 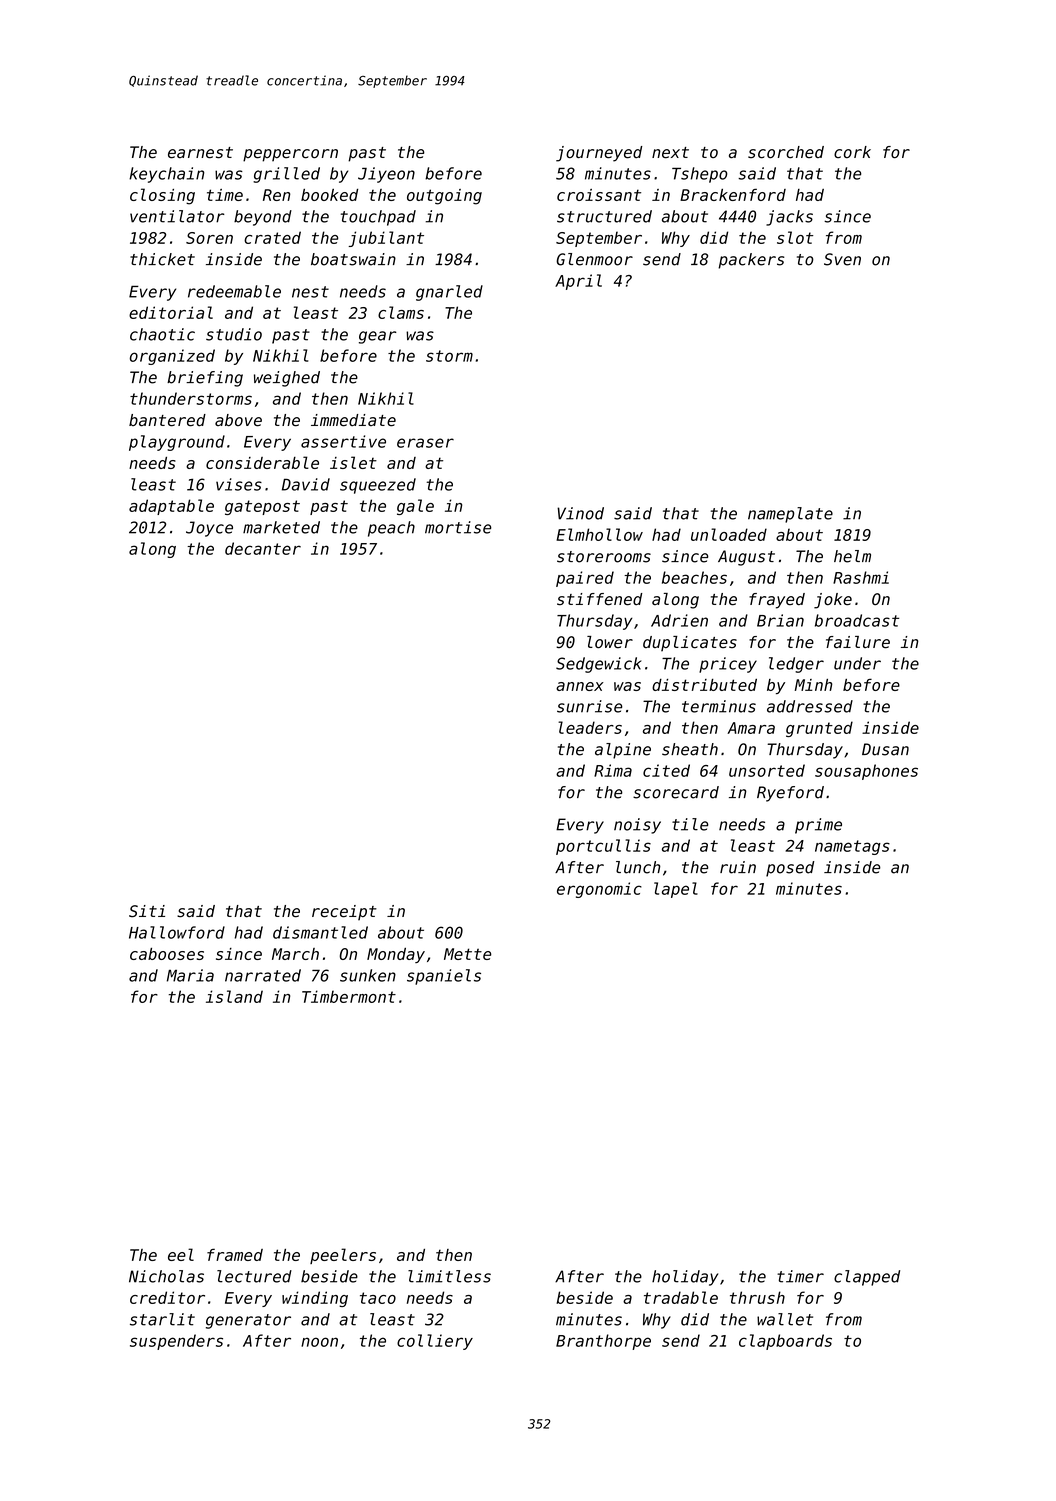 What do you see at coordinates (290, 155) in the screenshot?
I see `peppercorn` at bounding box center [290, 155].
